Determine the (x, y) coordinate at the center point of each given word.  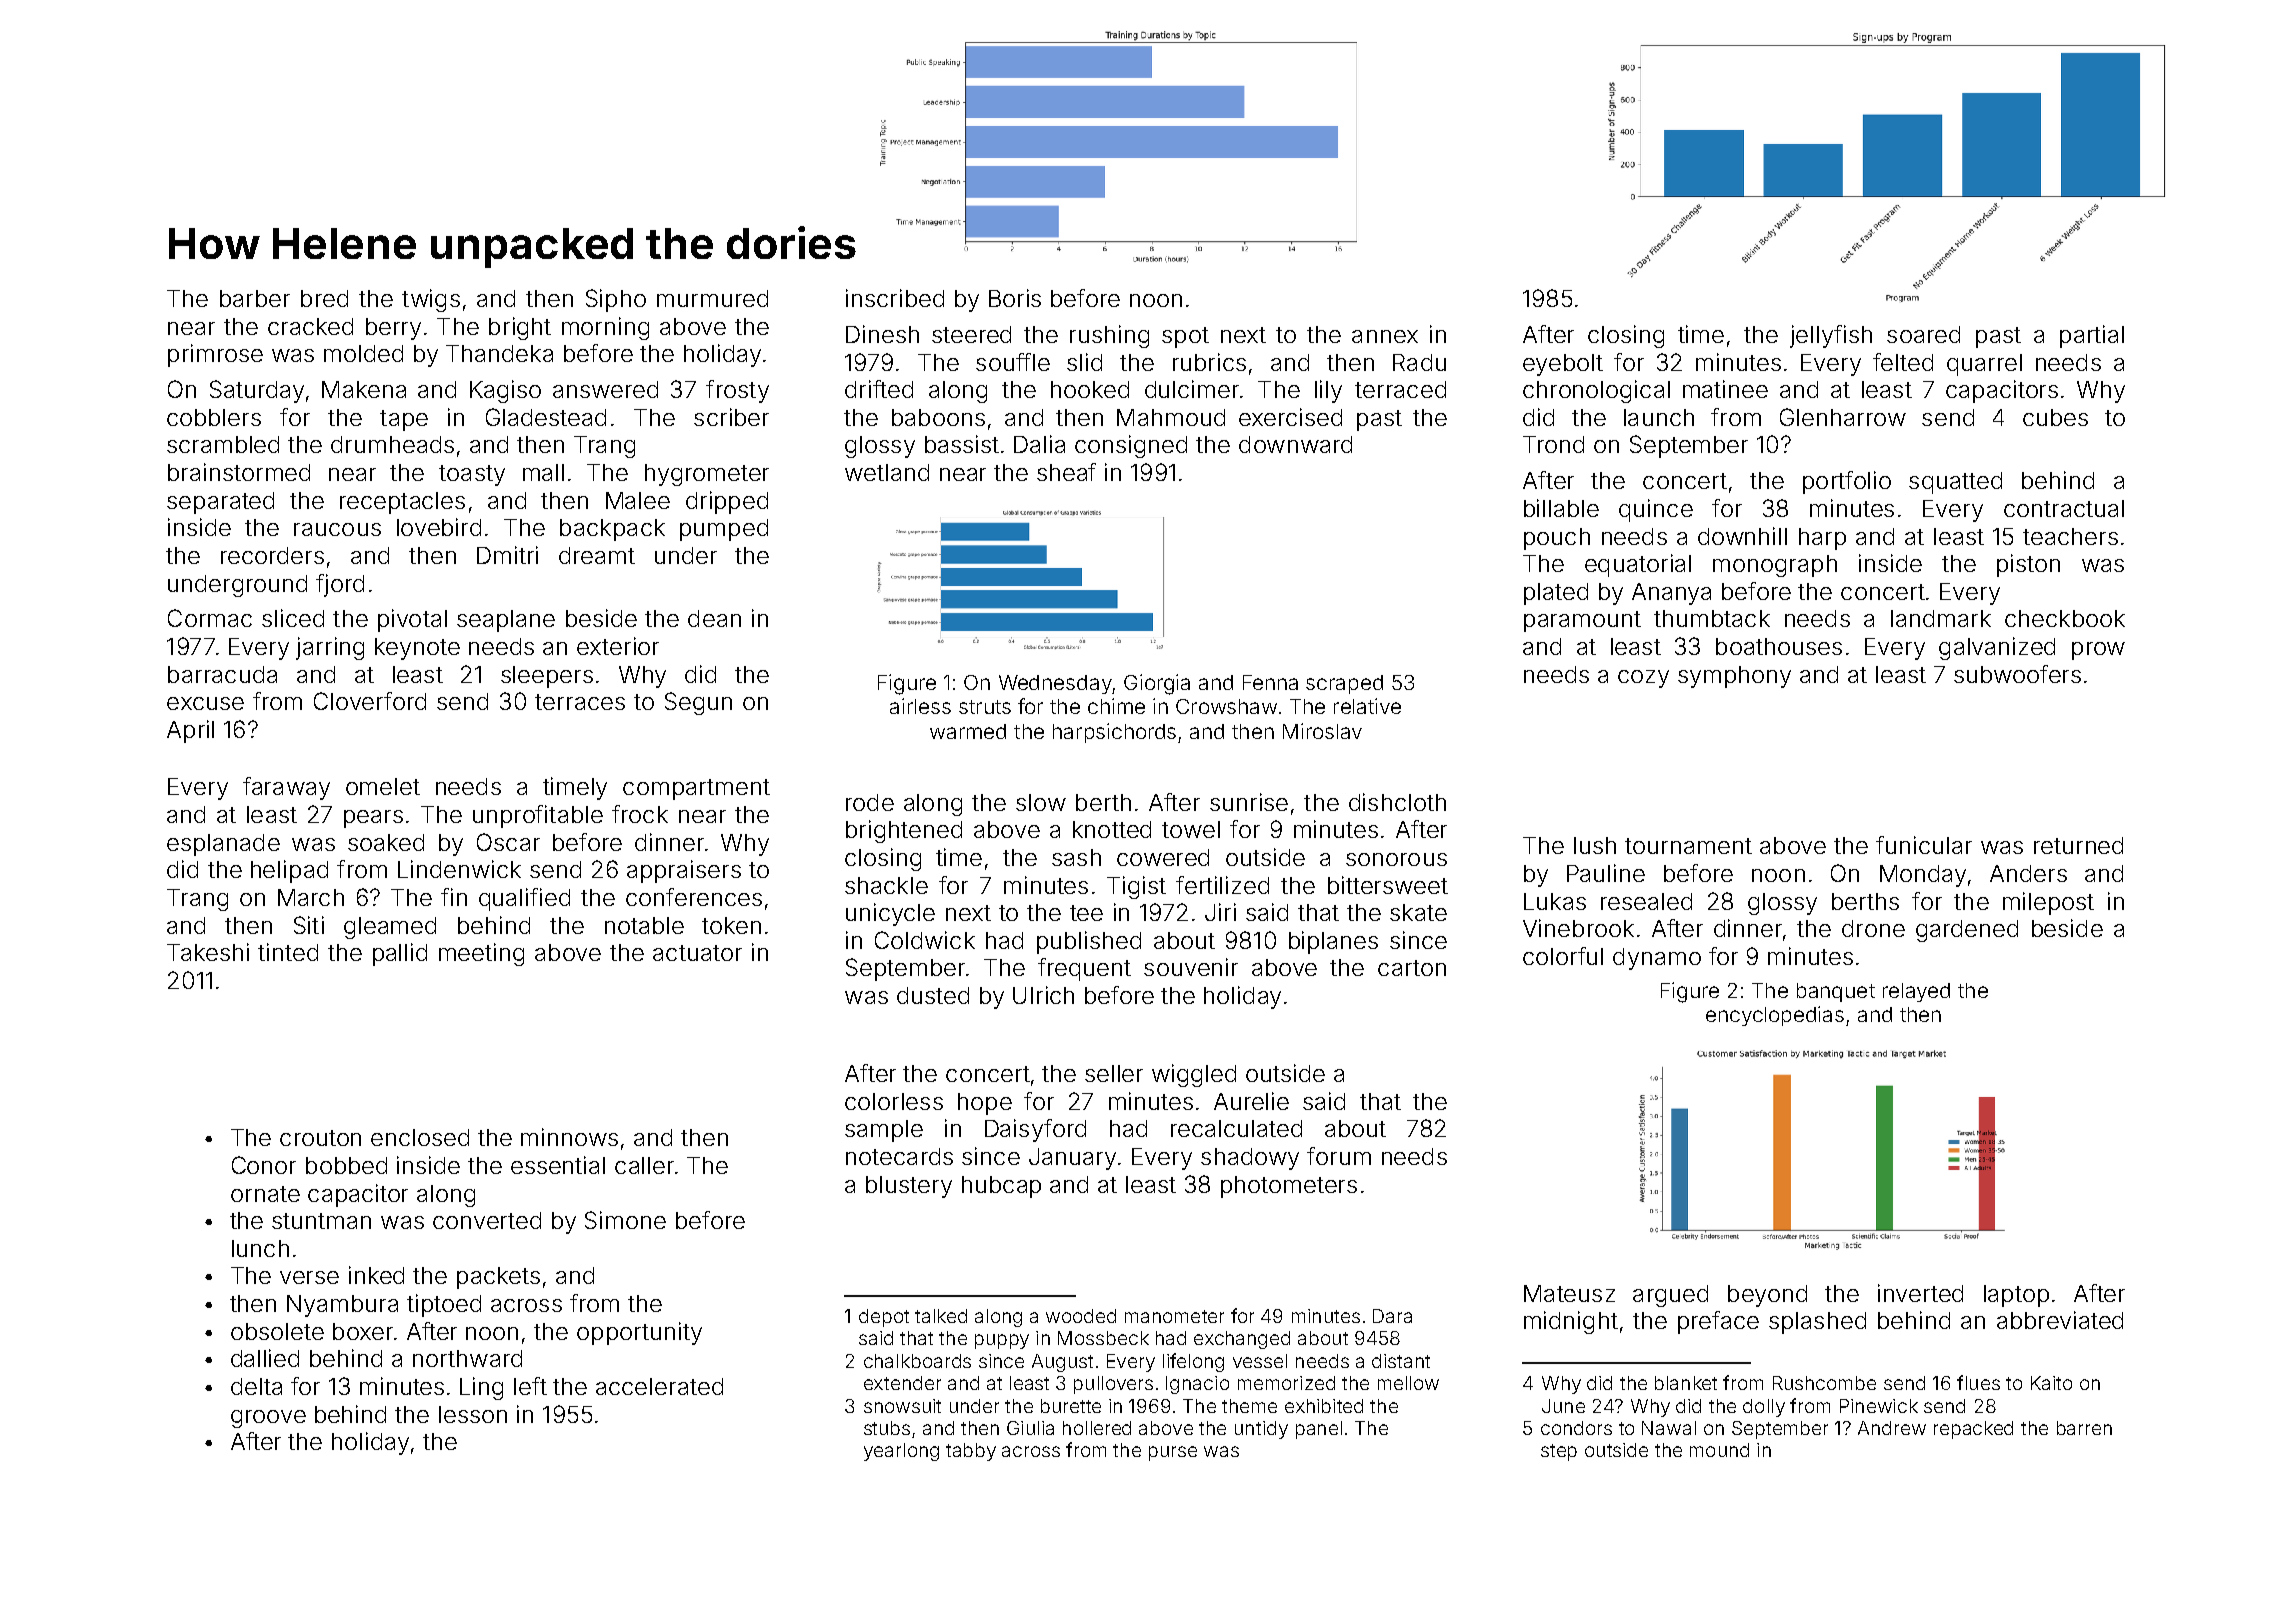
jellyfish (1831, 336)
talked (941, 1316)
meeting (481, 954)
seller (1114, 1073)
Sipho (616, 300)
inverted (1920, 1293)
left (530, 1386)
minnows (569, 1137)
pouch (1557, 539)
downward (1295, 444)
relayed (1916, 992)
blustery (909, 1187)
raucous (337, 529)
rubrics (1209, 362)
